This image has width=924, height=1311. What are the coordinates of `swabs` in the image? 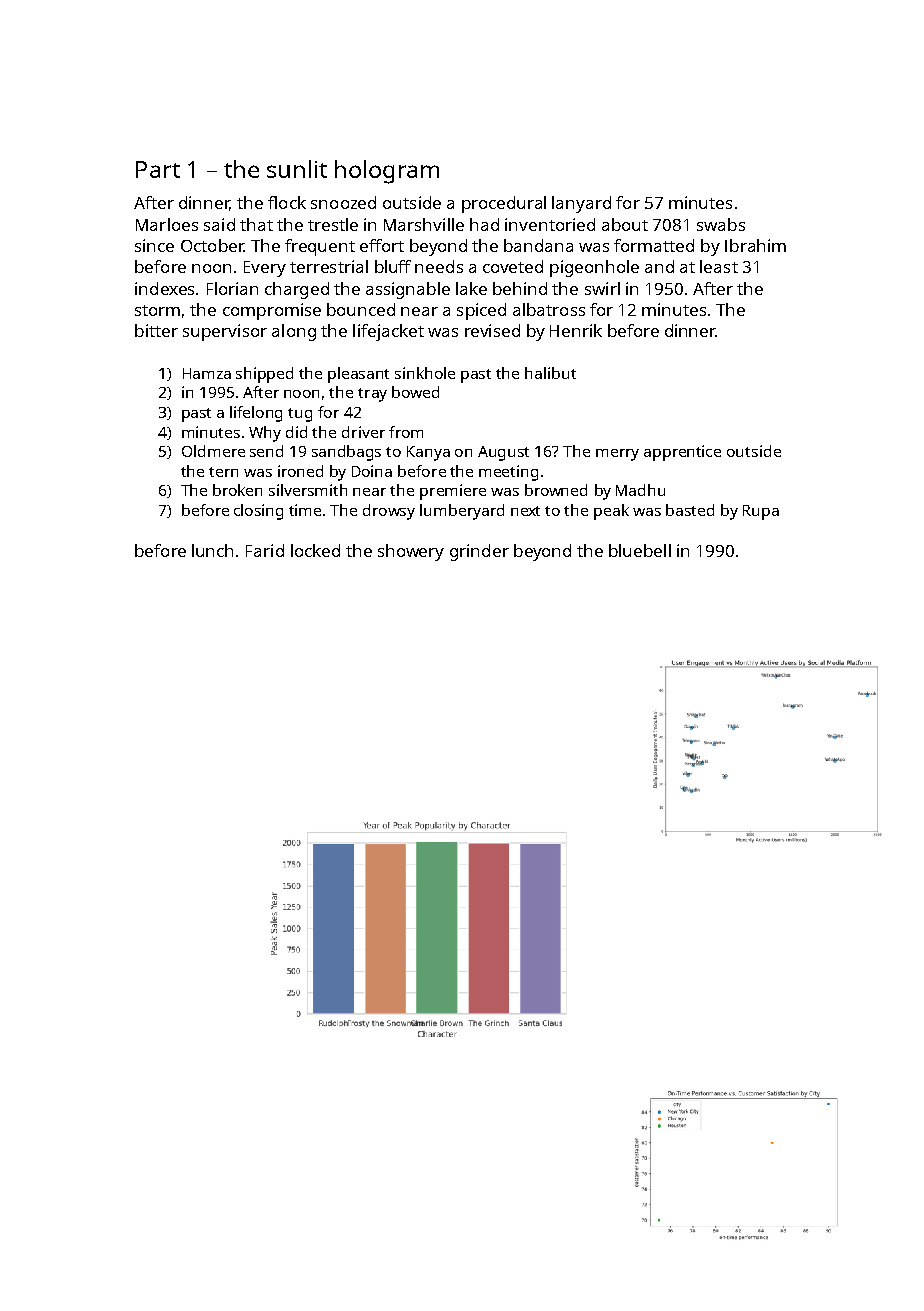 It's located at (721, 224).
